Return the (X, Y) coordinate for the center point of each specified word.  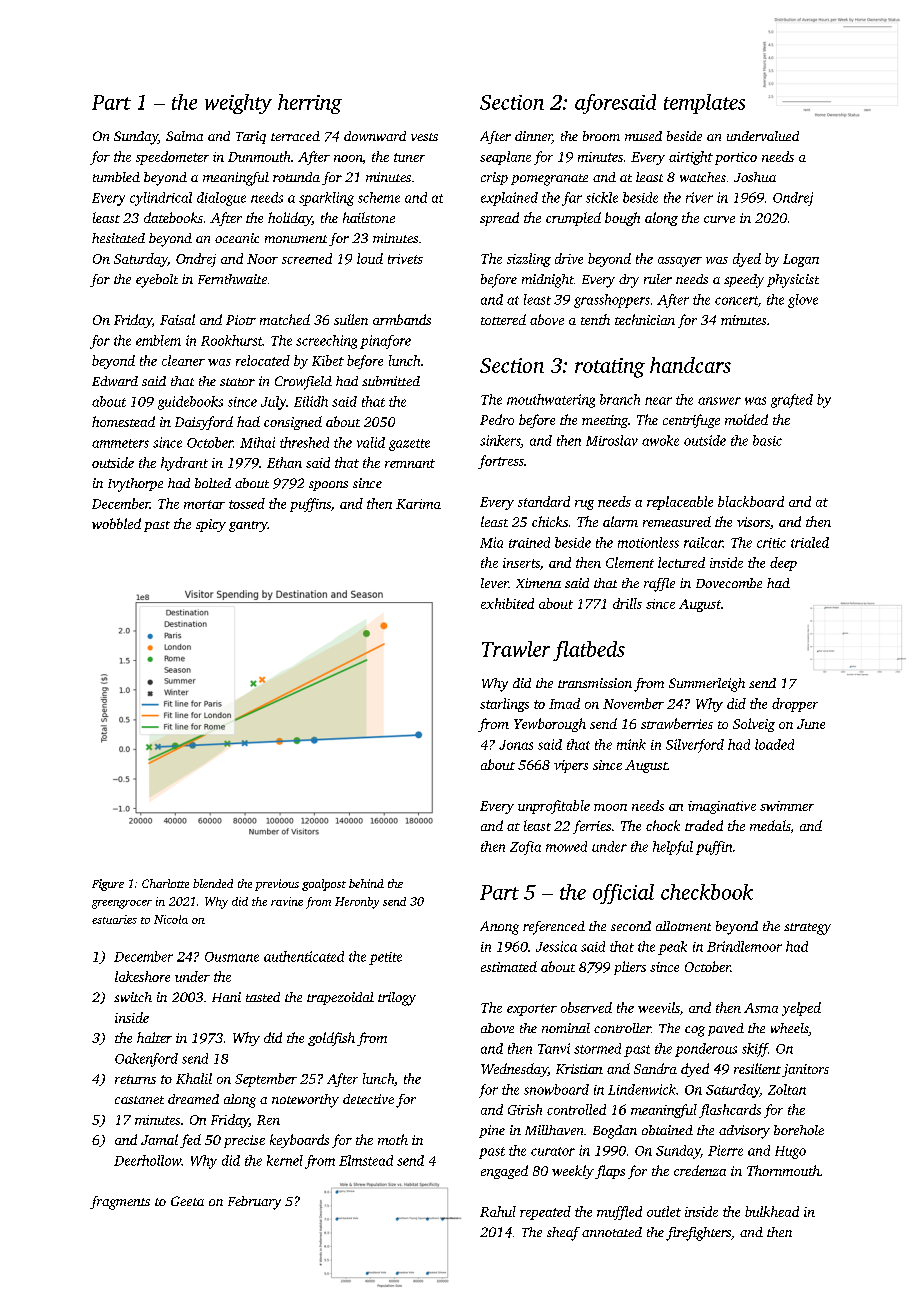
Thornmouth (783, 1170)
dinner (533, 137)
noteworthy (305, 1101)
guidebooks (190, 403)
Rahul (498, 1211)
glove (803, 301)
